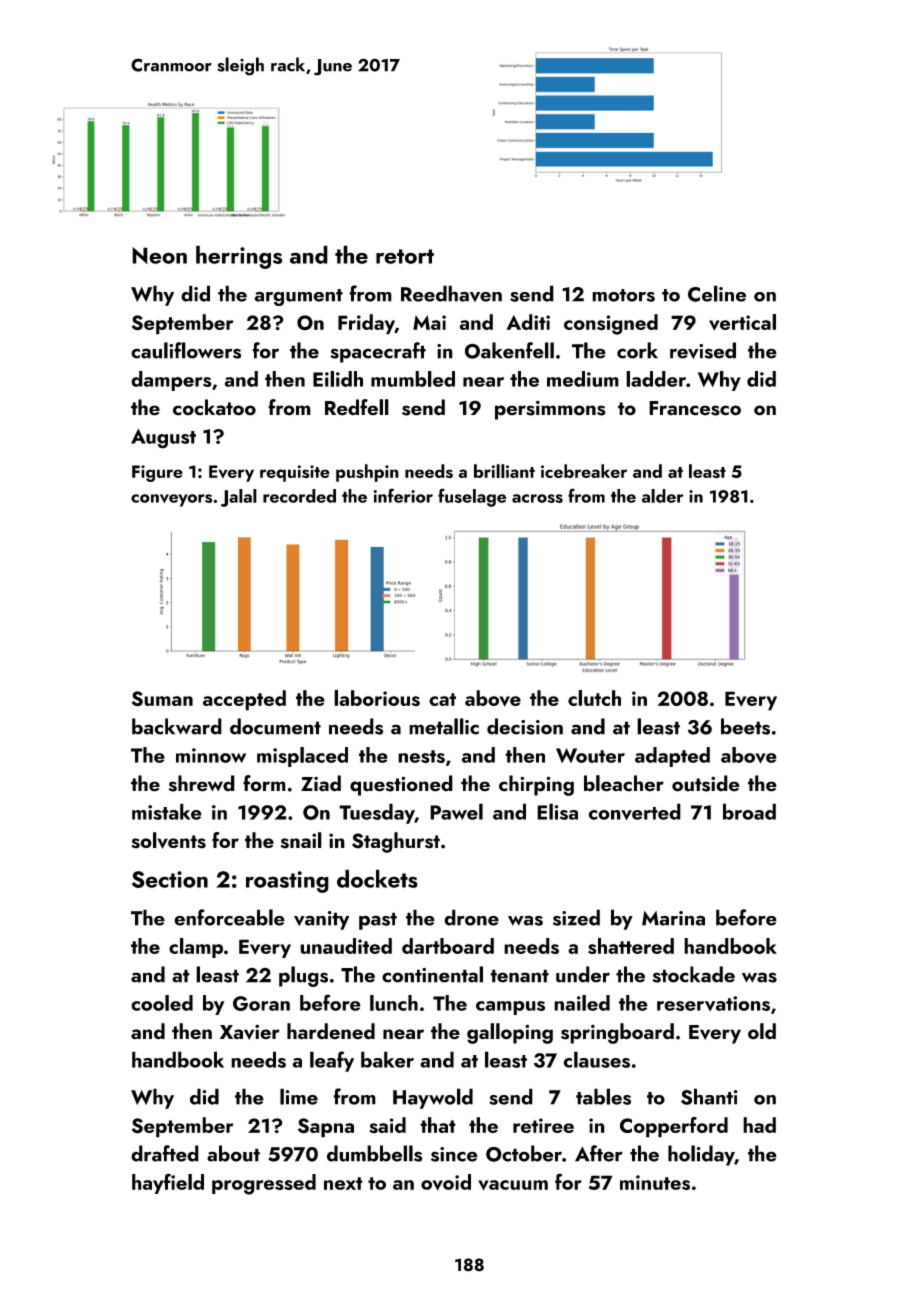  Describe the element at coordinates (695, 408) in the image. I see `Francesco` at that location.
